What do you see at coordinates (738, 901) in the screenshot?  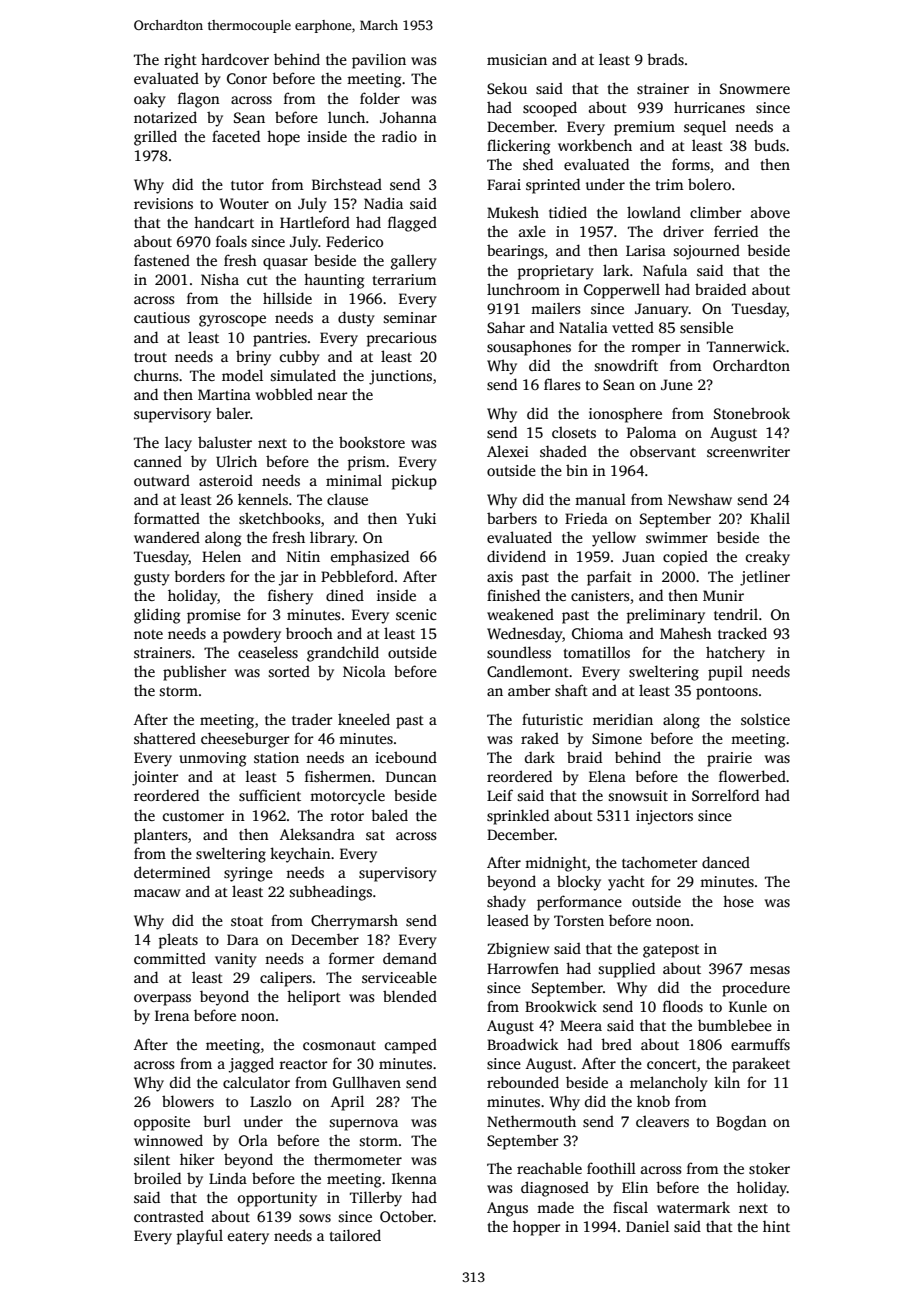 I see `hose` at bounding box center [738, 901].
